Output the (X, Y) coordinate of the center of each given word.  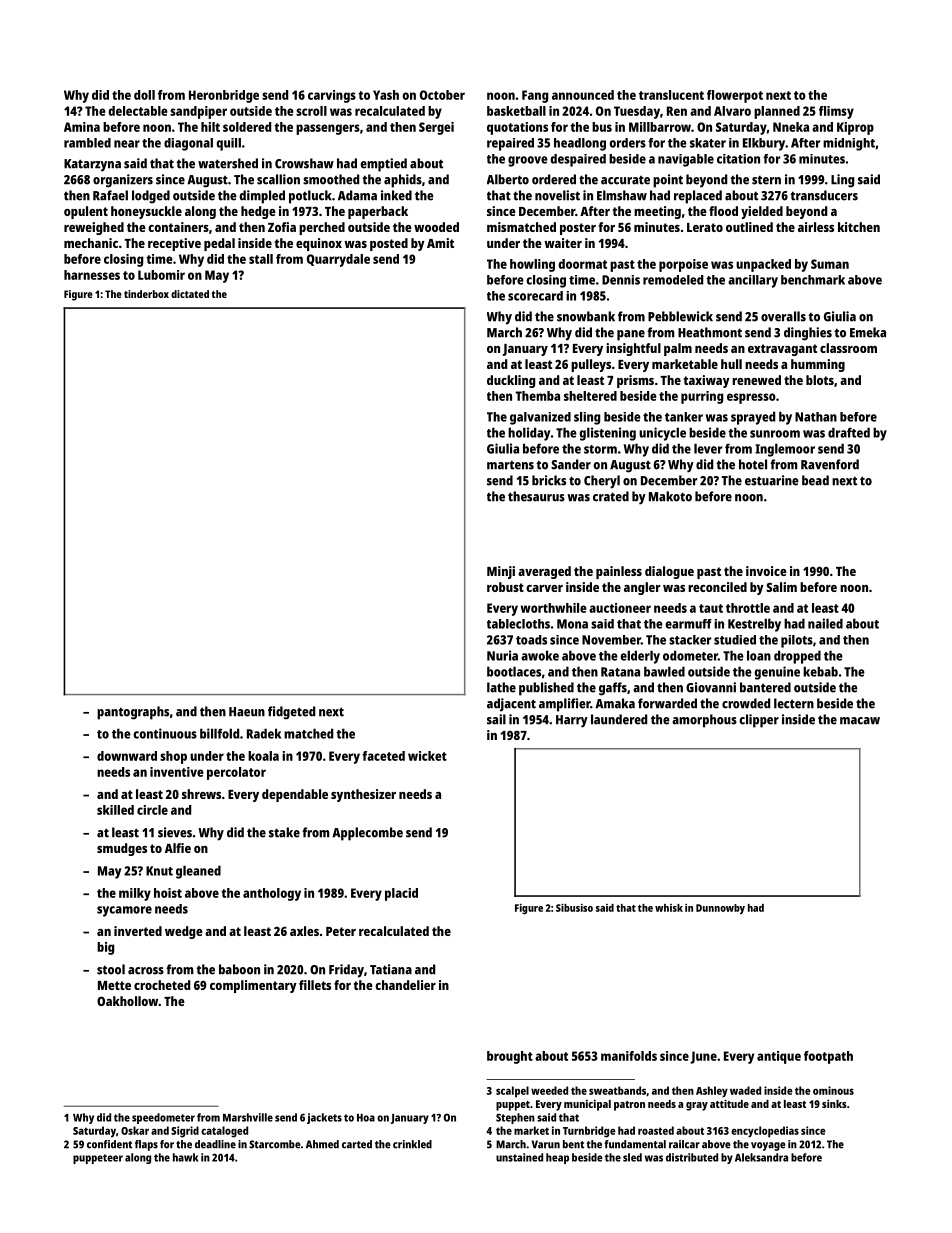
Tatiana (391, 969)
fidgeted (291, 713)
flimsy (836, 112)
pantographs (133, 713)
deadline (215, 1144)
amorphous (704, 721)
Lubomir (161, 275)
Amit (440, 243)
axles (304, 931)
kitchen (859, 227)
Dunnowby (720, 909)
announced (583, 95)
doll (144, 95)
